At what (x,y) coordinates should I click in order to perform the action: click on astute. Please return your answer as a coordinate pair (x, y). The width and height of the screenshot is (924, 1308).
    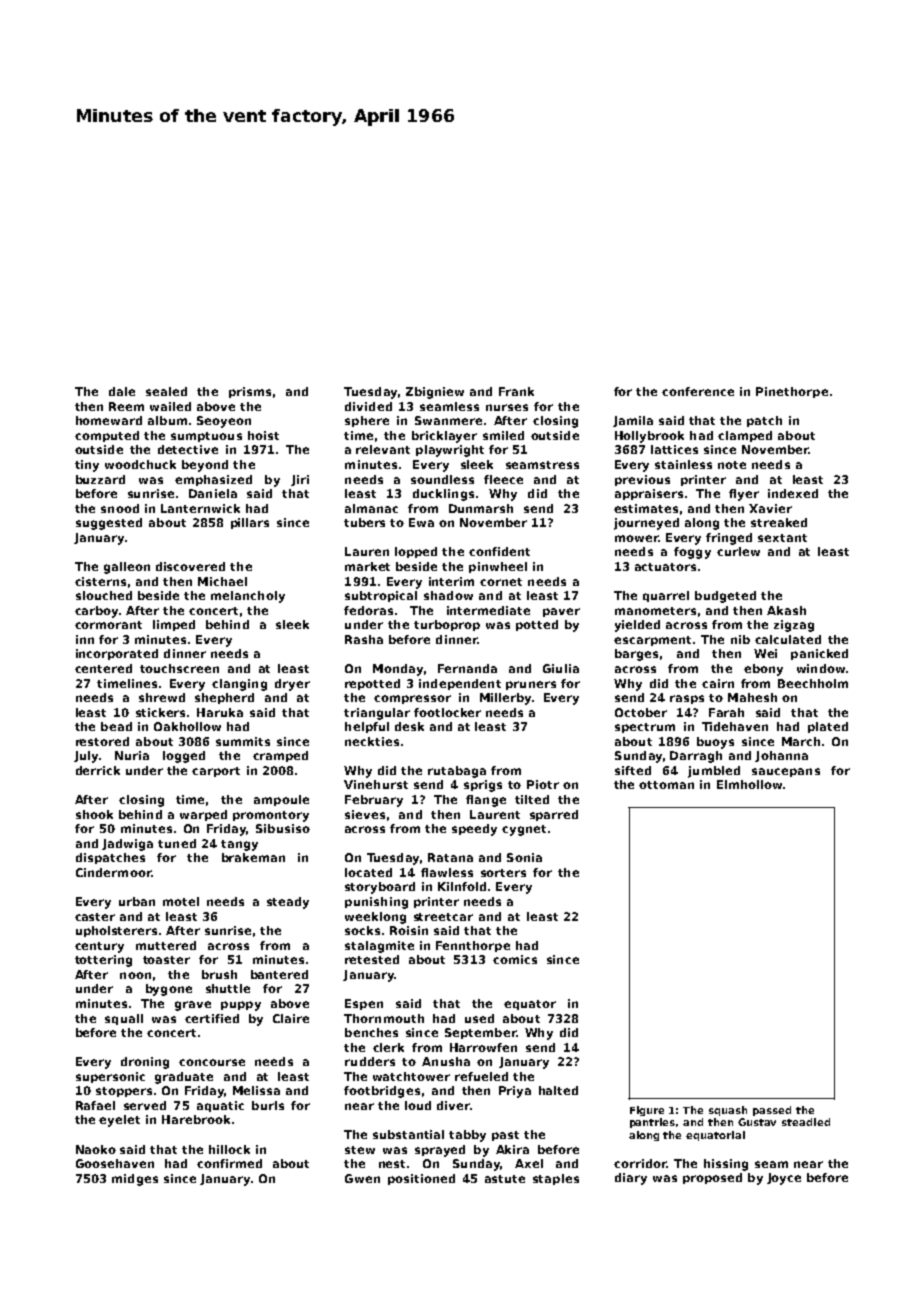
    Looking at the image, I should click on (505, 1179).
